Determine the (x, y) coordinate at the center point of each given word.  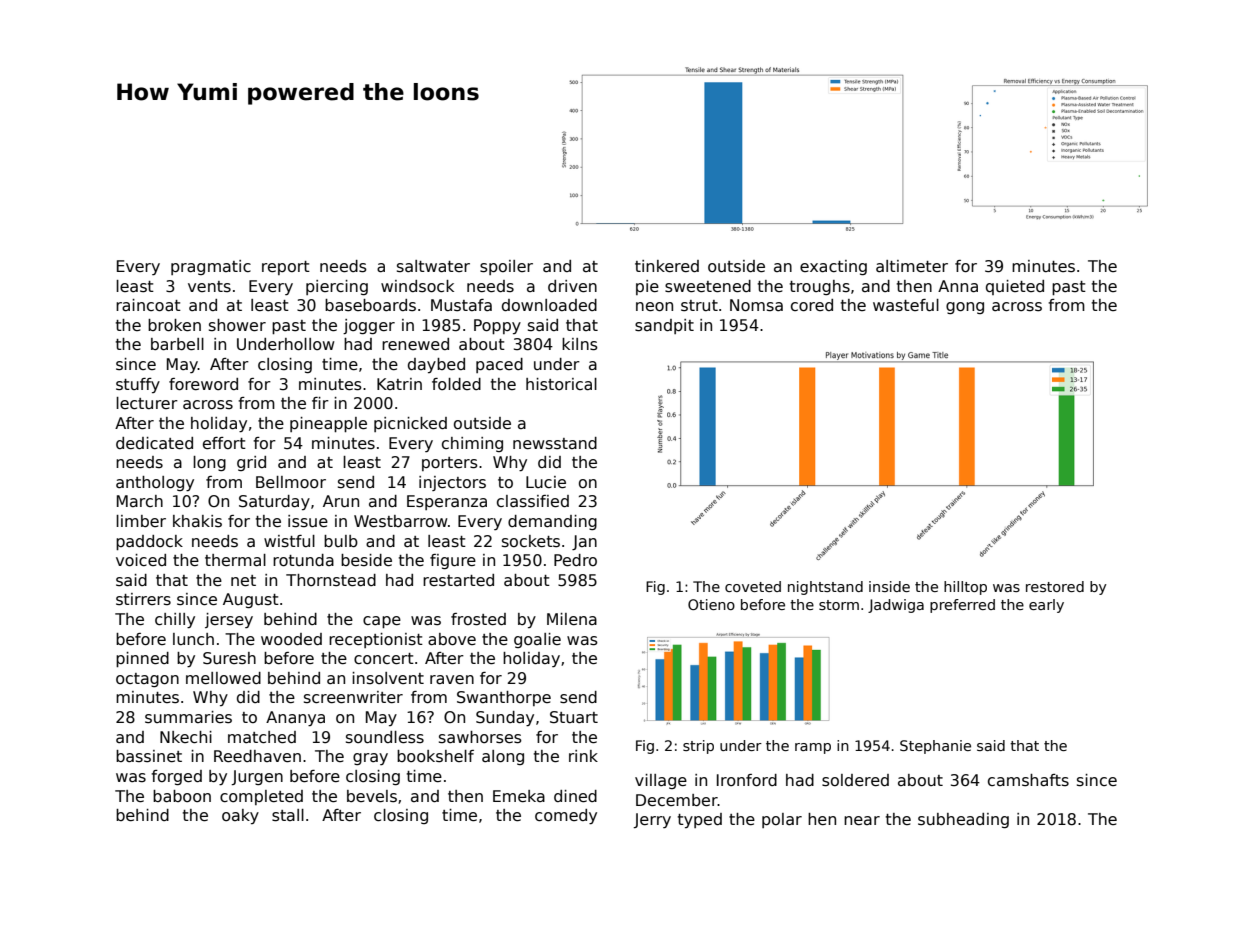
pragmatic (211, 267)
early (1046, 606)
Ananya (295, 719)
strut (699, 306)
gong (965, 308)
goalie (537, 640)
